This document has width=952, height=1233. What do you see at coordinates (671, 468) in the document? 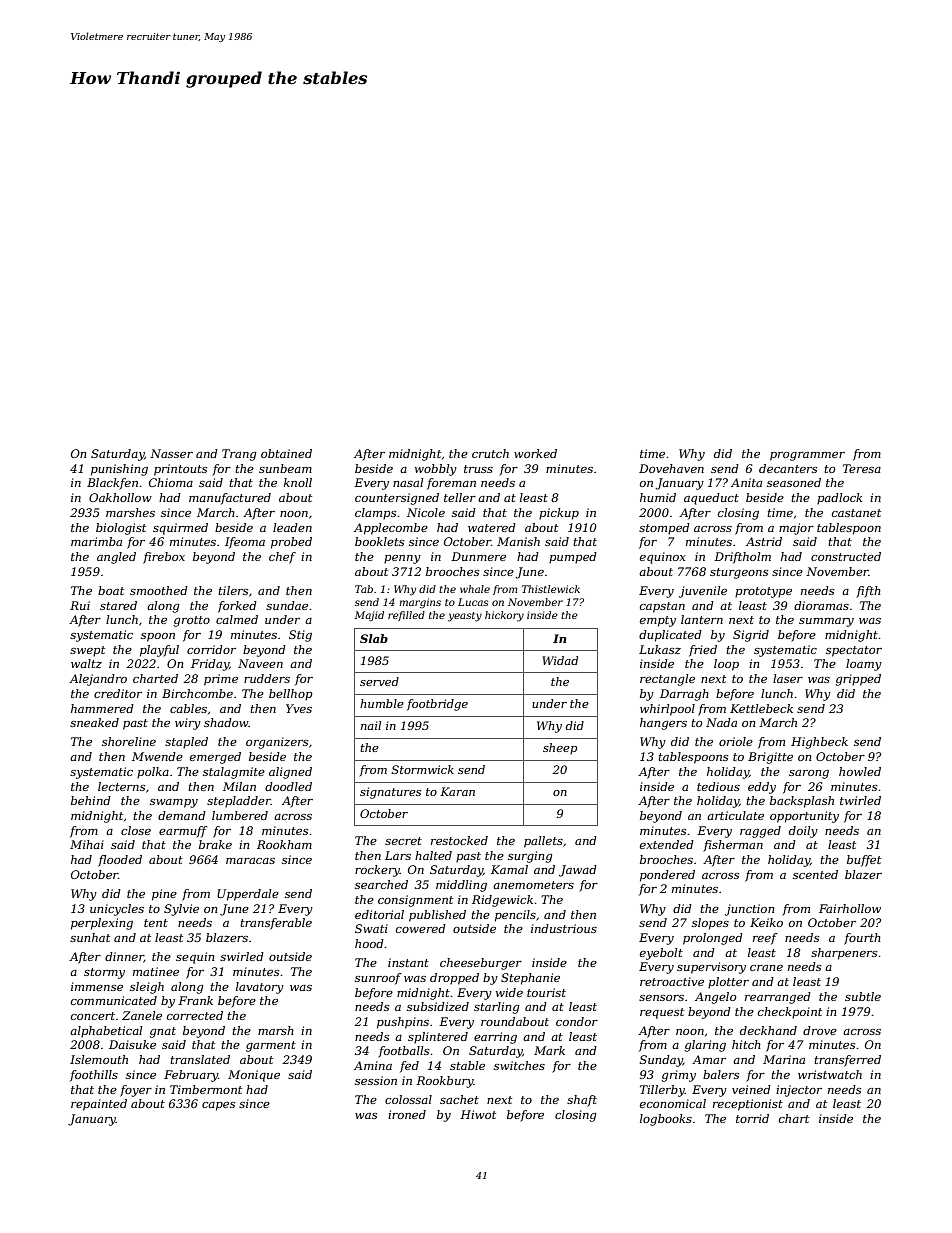
I see `Dovehaven` at bounding box center [671, 468].
